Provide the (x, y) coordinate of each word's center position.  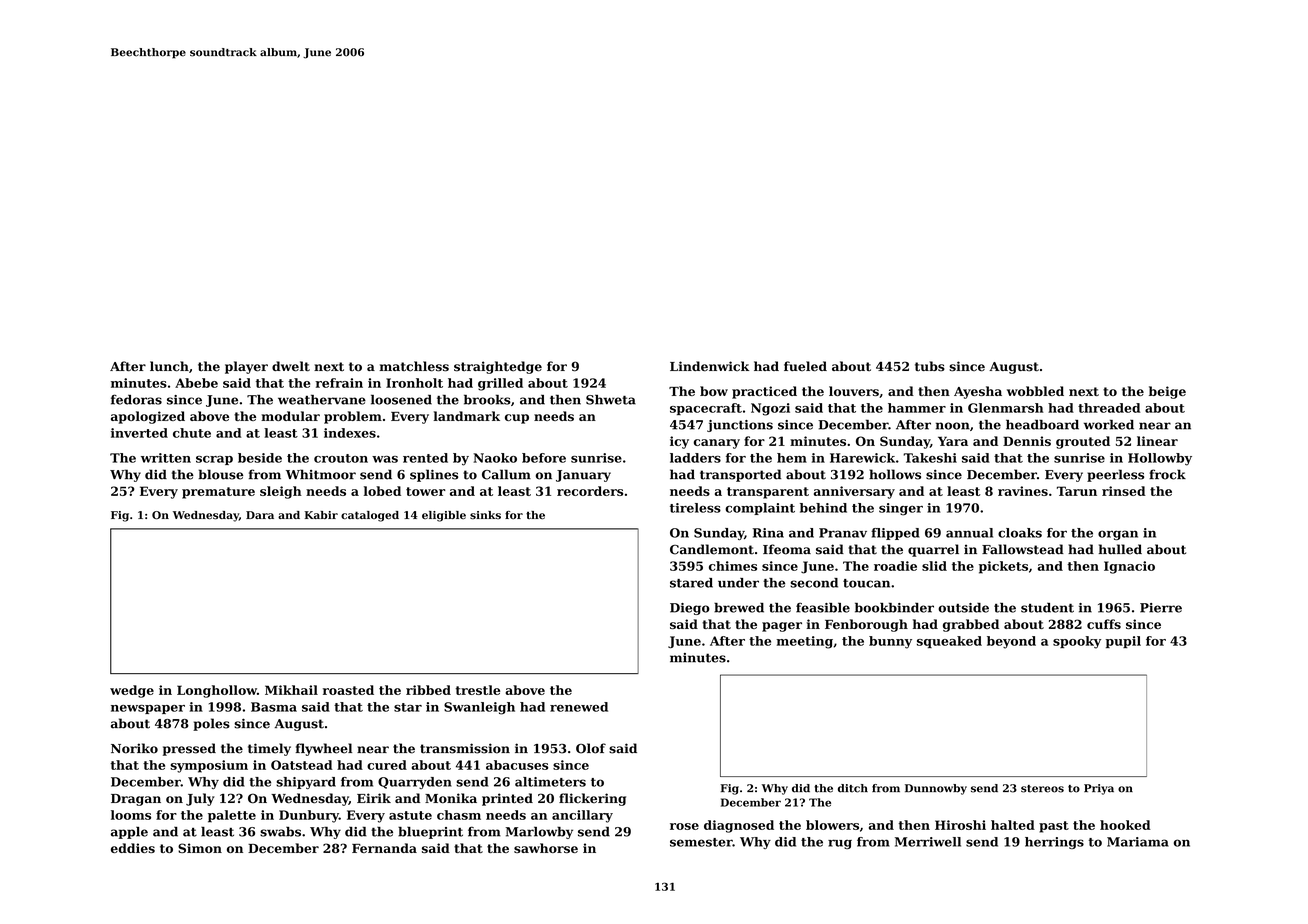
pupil (1123, 642)
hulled (1120, 549)
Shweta (611, 399)
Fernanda (384, 848)
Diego (690, 609)
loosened (401, 399)
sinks (485, 515)
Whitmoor (321, 474)
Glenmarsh (1005, 408)
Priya (1099, 789)
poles (211, 724)
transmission (465, 748)
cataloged (370, 516)
